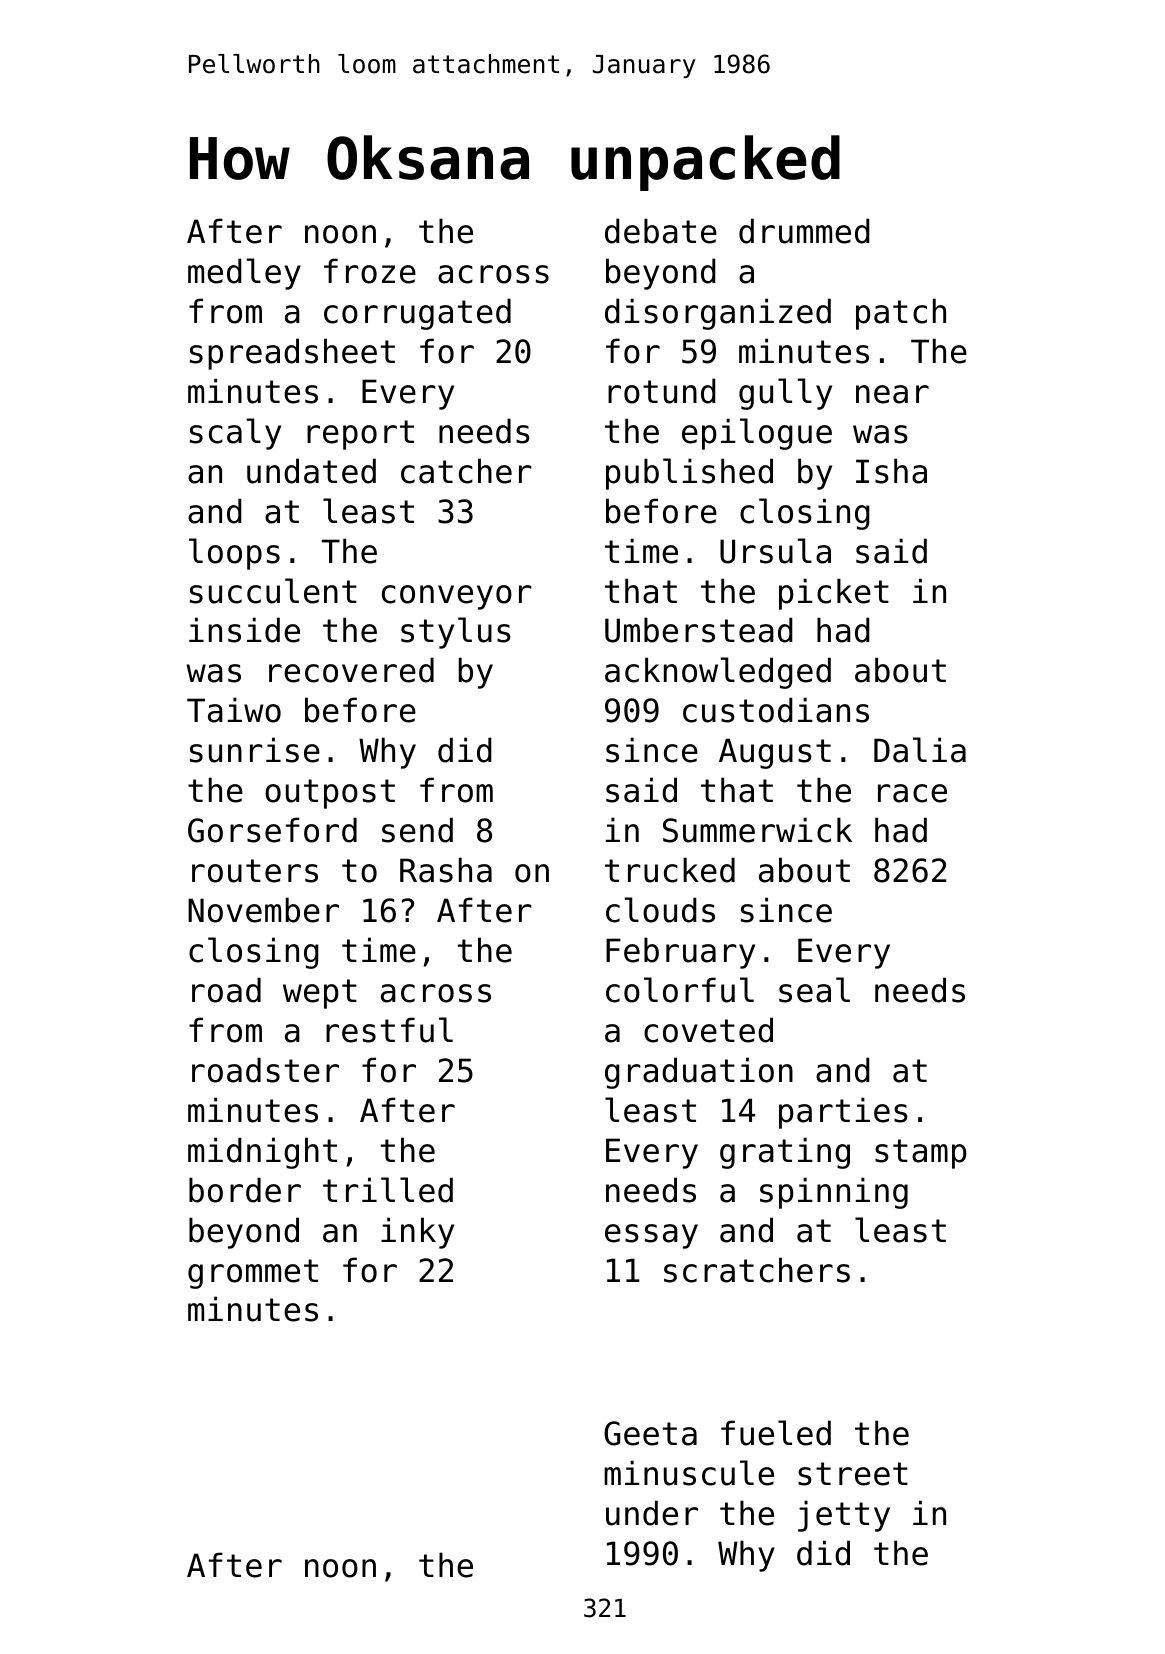 Image resolution: width=1165 pixels, height=1654 pixels. What do you see at coordinates (652, 1513) in the screenshot?
I see `under` at bounding box center [652, 1513].
